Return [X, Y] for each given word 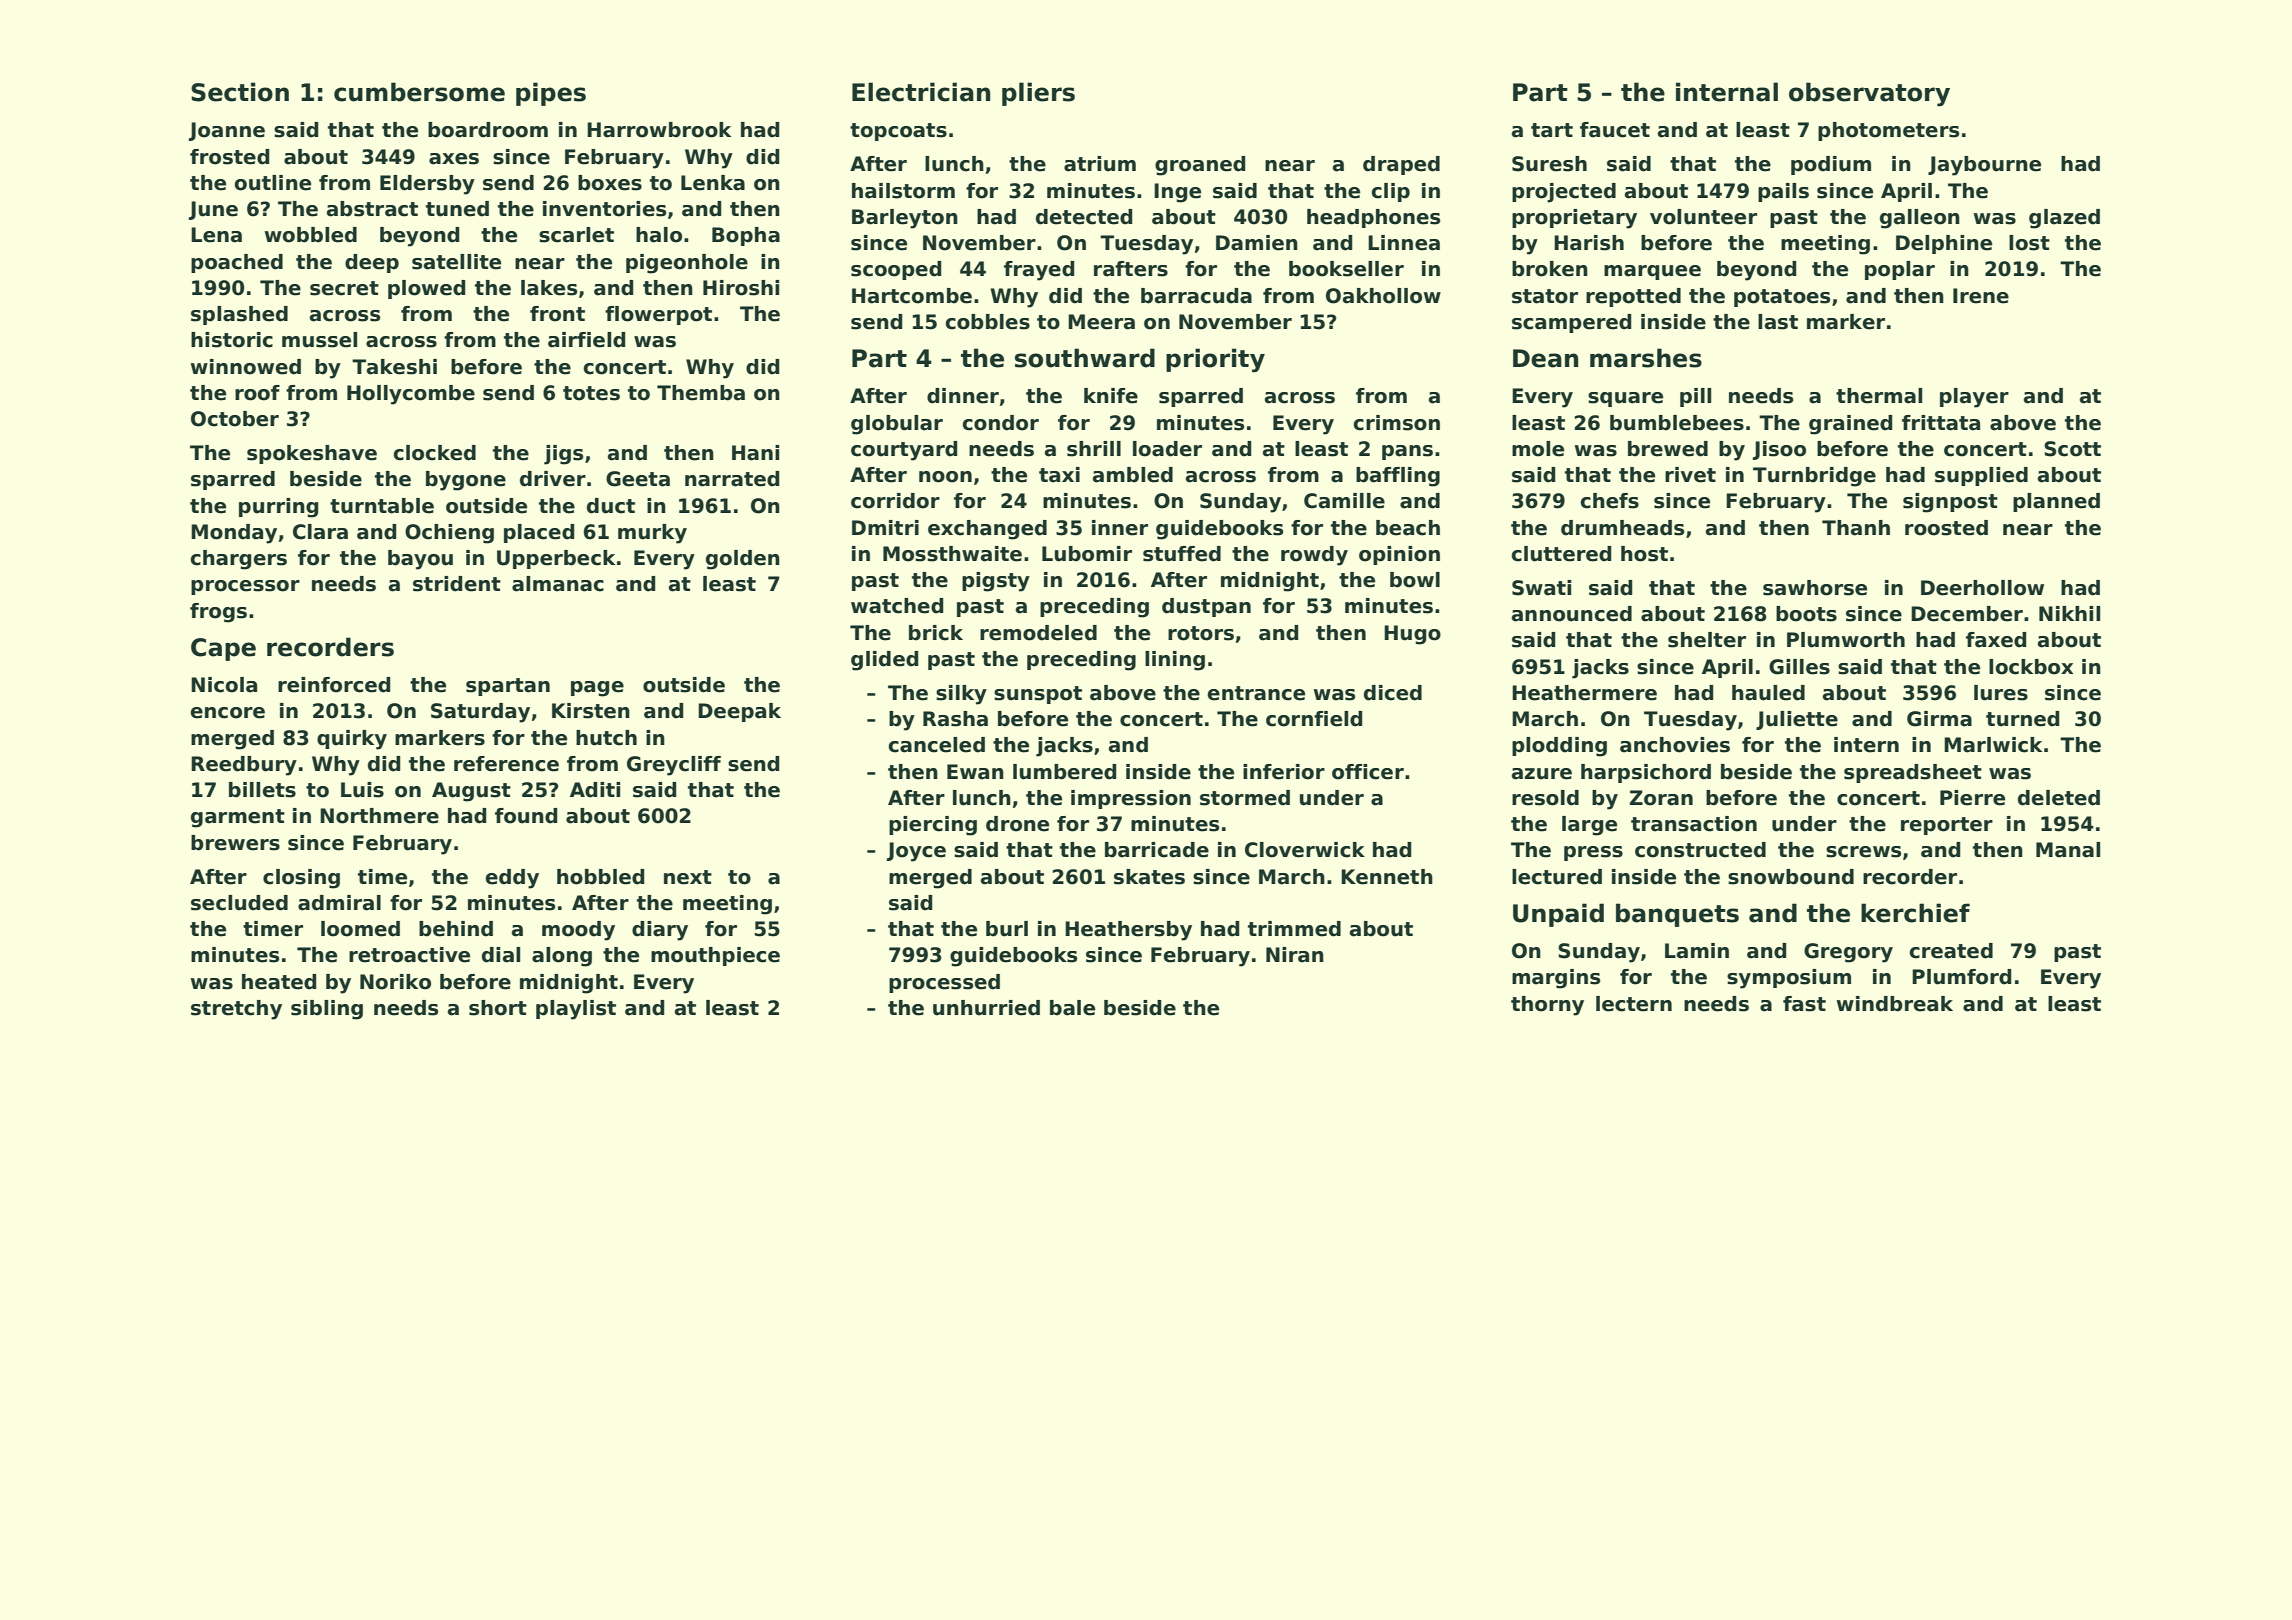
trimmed [1294, 929]
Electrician [921, 92]
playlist [576, 1010]
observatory [1869, 94]
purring [278, 508]
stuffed [1182, 554]
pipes [551, 94]
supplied [1981, 476]
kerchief [1915, 913]
